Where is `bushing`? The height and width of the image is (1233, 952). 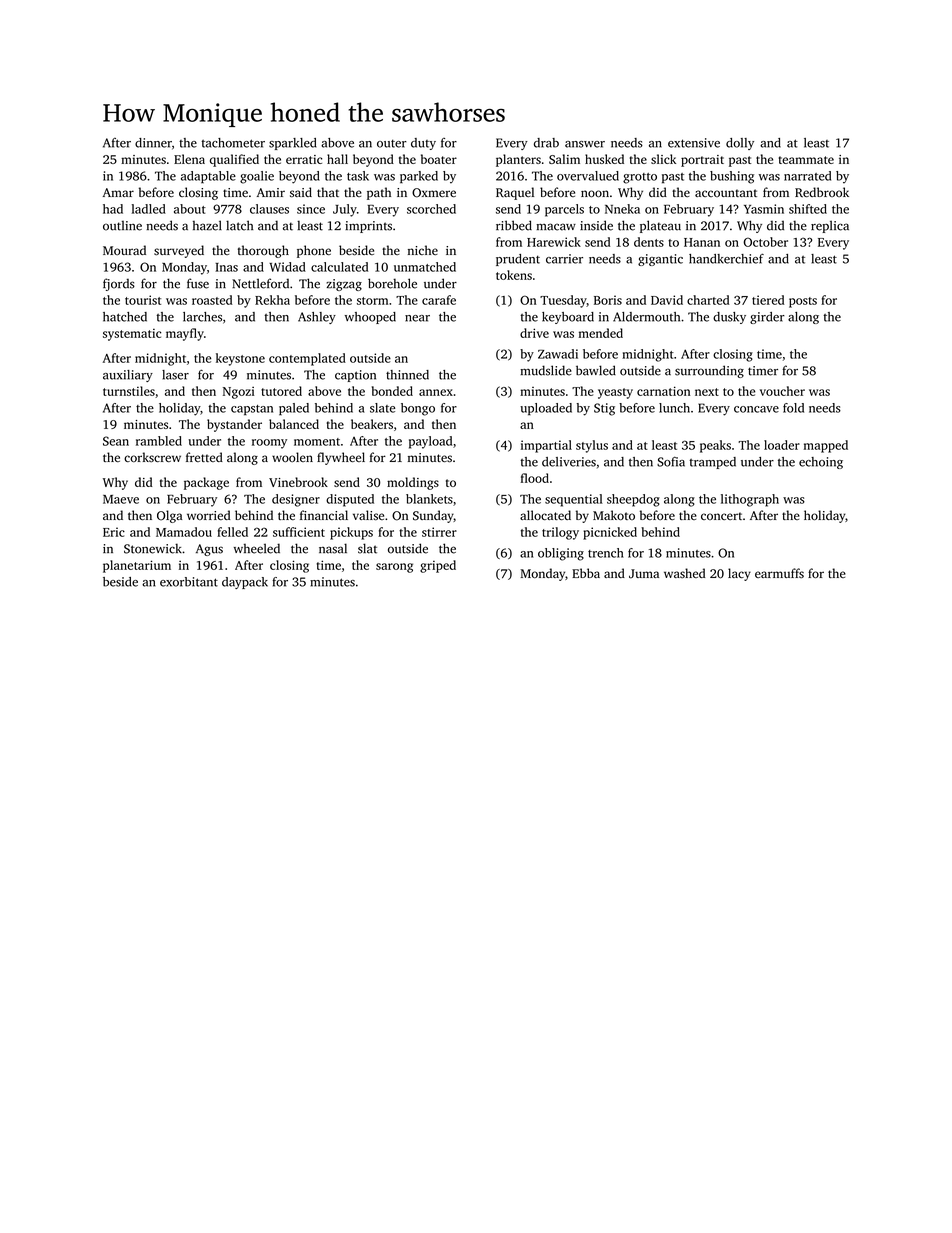
bushing is located at coordinates (732, 177).
